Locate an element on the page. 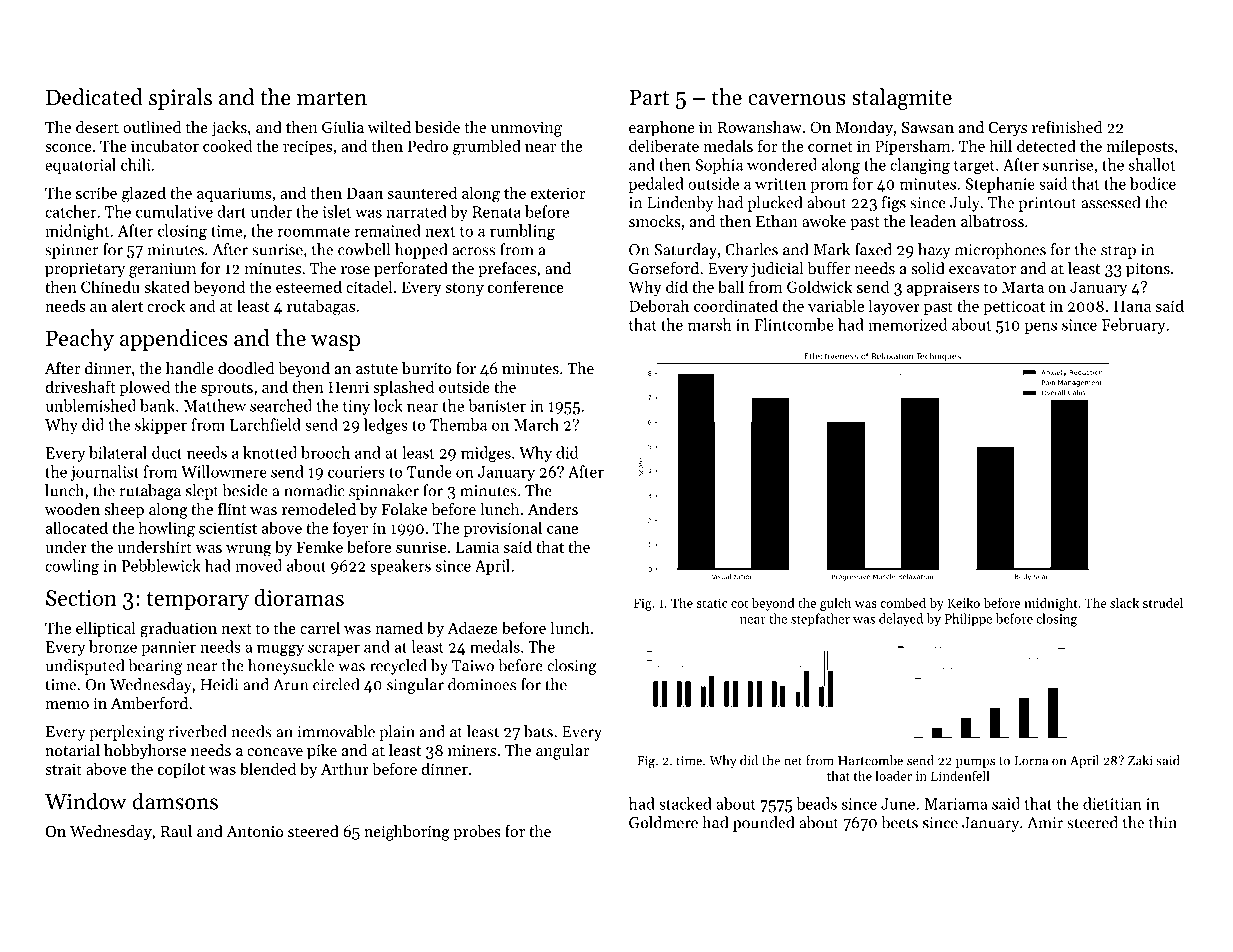 This document has height=952, width=1233. roommate is located at coordinates (314, 231).
